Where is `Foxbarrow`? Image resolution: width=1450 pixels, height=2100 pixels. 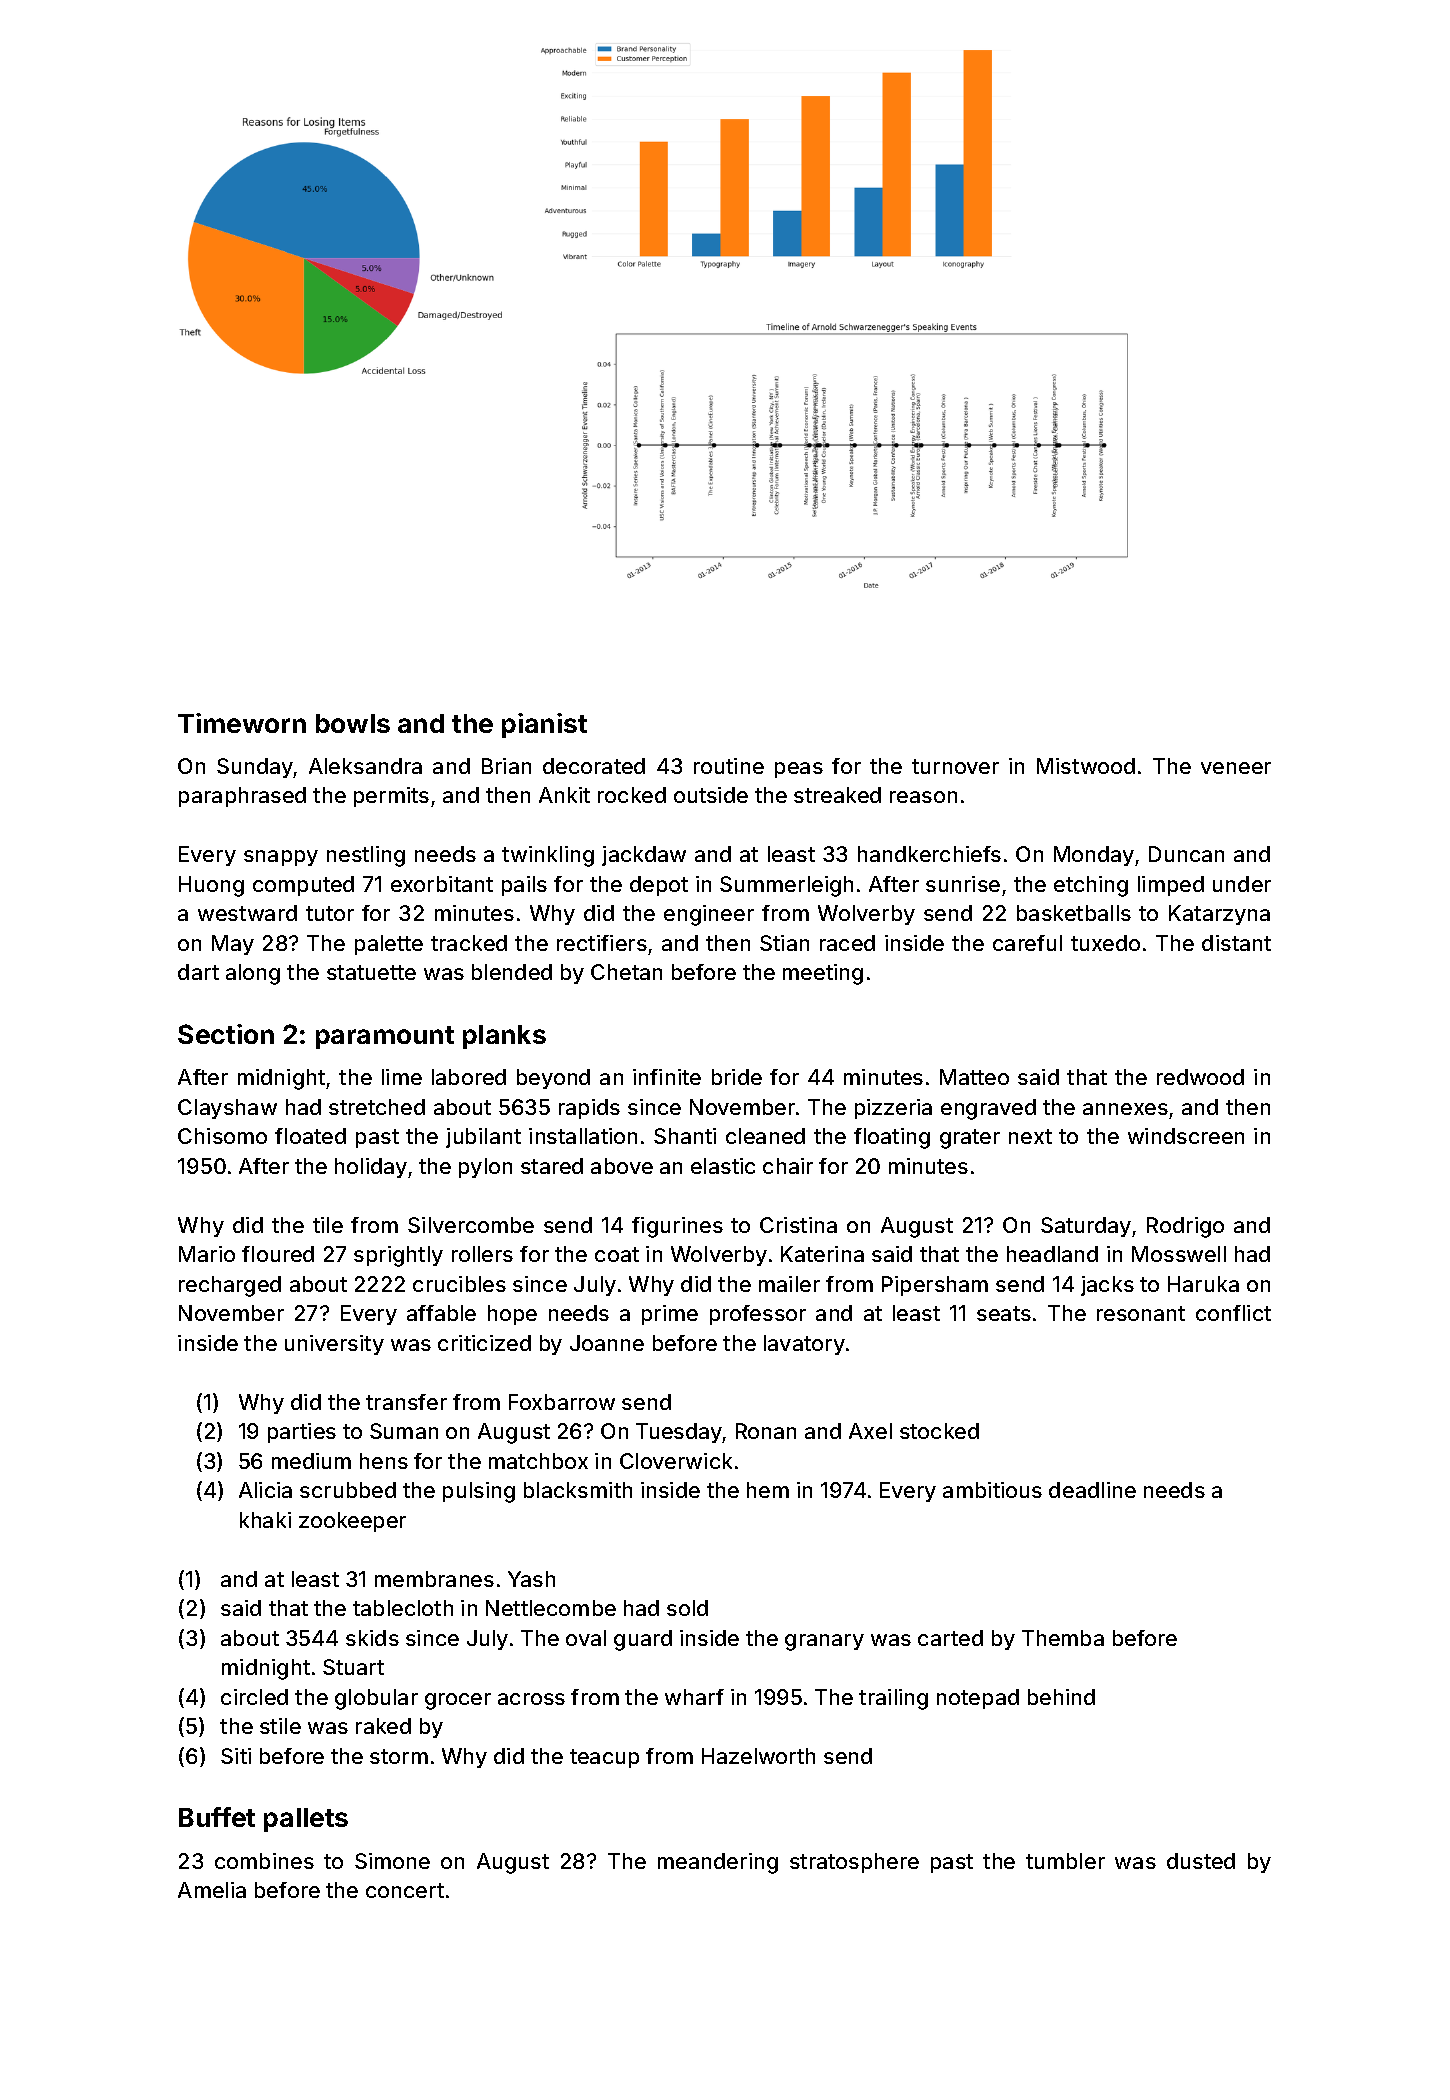
Foxbarrow is located at coordinates (562, 1402).
